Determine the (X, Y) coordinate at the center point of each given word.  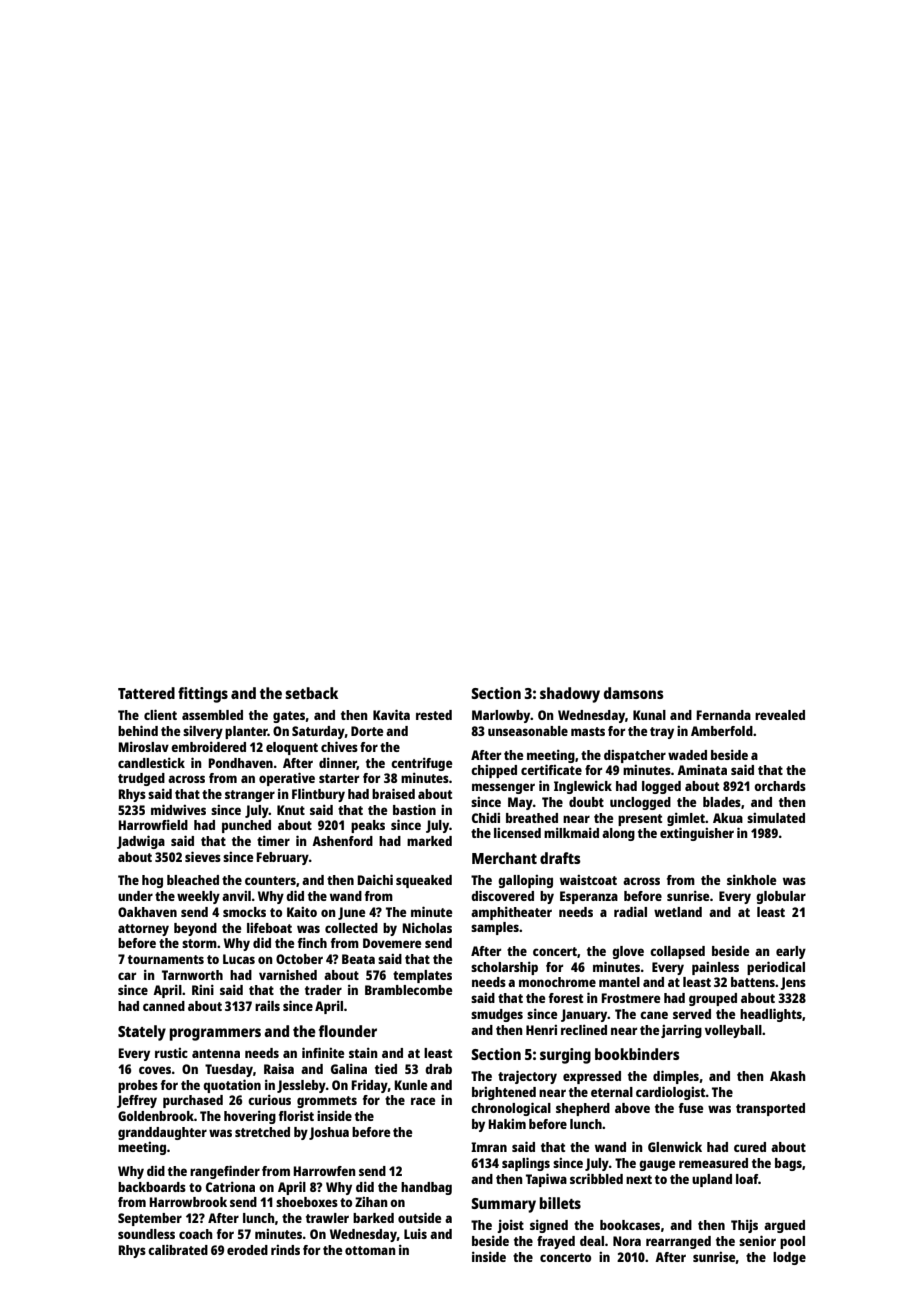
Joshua (329, 1133)
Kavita (391, 714)
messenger (503, 788)
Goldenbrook (156, 1116)
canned (164, 1006)
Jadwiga (141, 842)
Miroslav (143, 746)
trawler (327, 1218)
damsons (634, 693)
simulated (776, 818)
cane (654, 1015)
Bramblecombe (408, 990)
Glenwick (675, 1146)
